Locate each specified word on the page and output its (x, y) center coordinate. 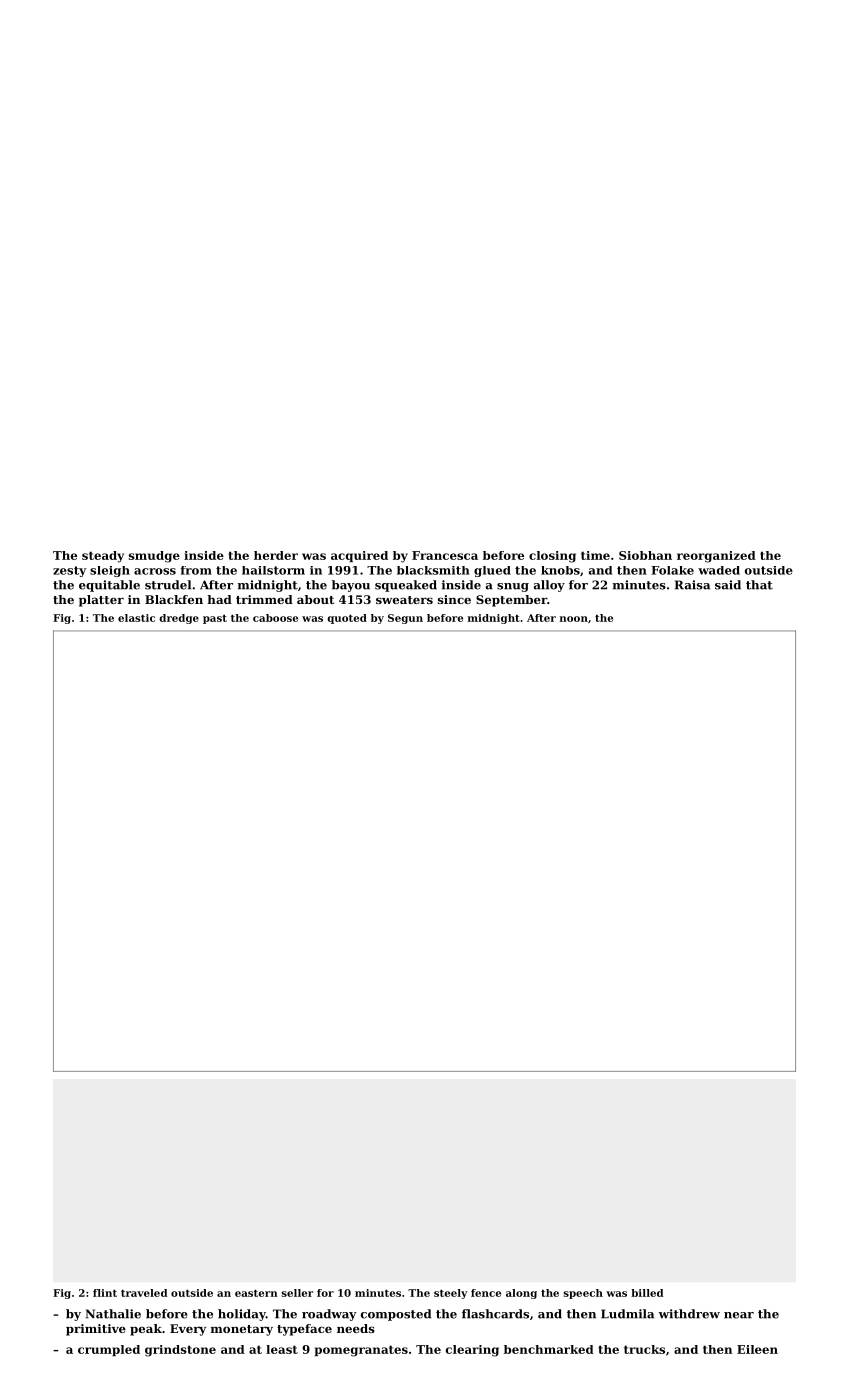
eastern (256, 1293)
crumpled (109, 1350)
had (219, 599)
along (521, 1294)
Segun (405, 619)
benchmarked (549, 1349)
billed (647, 1293)
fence (486, 1293)
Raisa (692, 585)
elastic (136, 618)
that (759, 585)
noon (574, 619)
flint (105, 1293)
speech (583, 1294)
